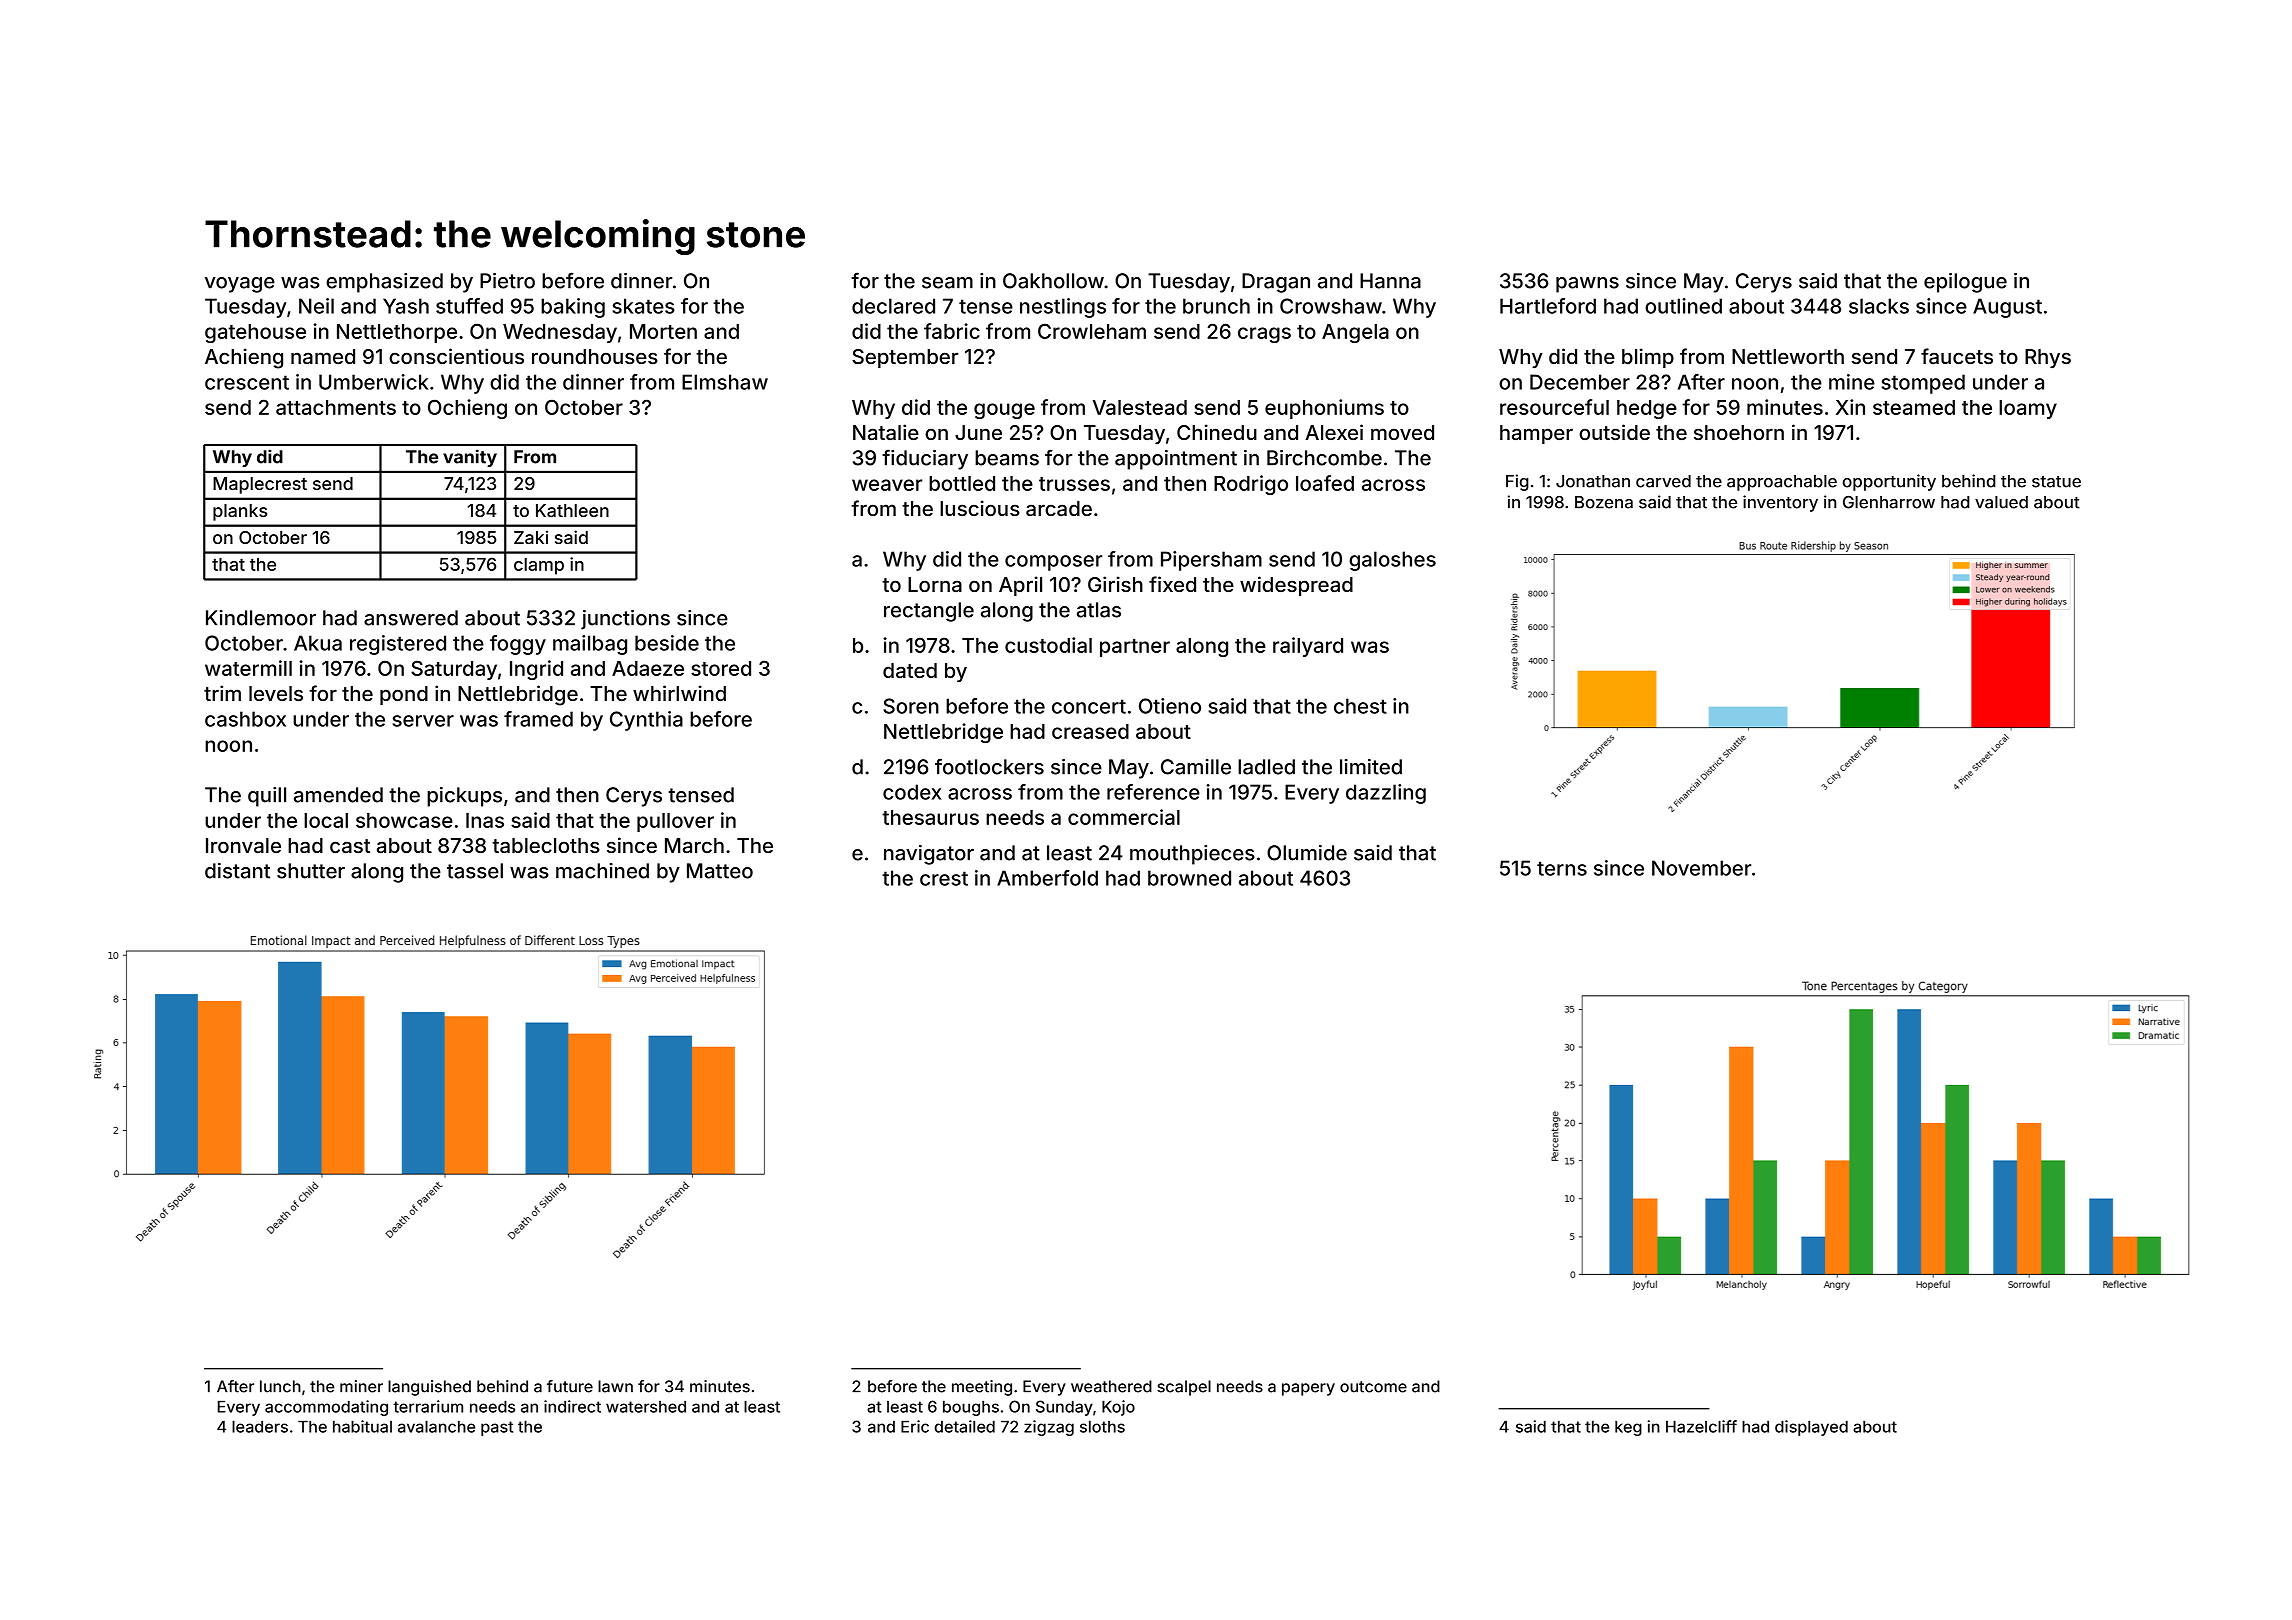  Describe the element at coordinates (1701, 1426) in the screenshot. I see `Hazelcliff` at that location.
